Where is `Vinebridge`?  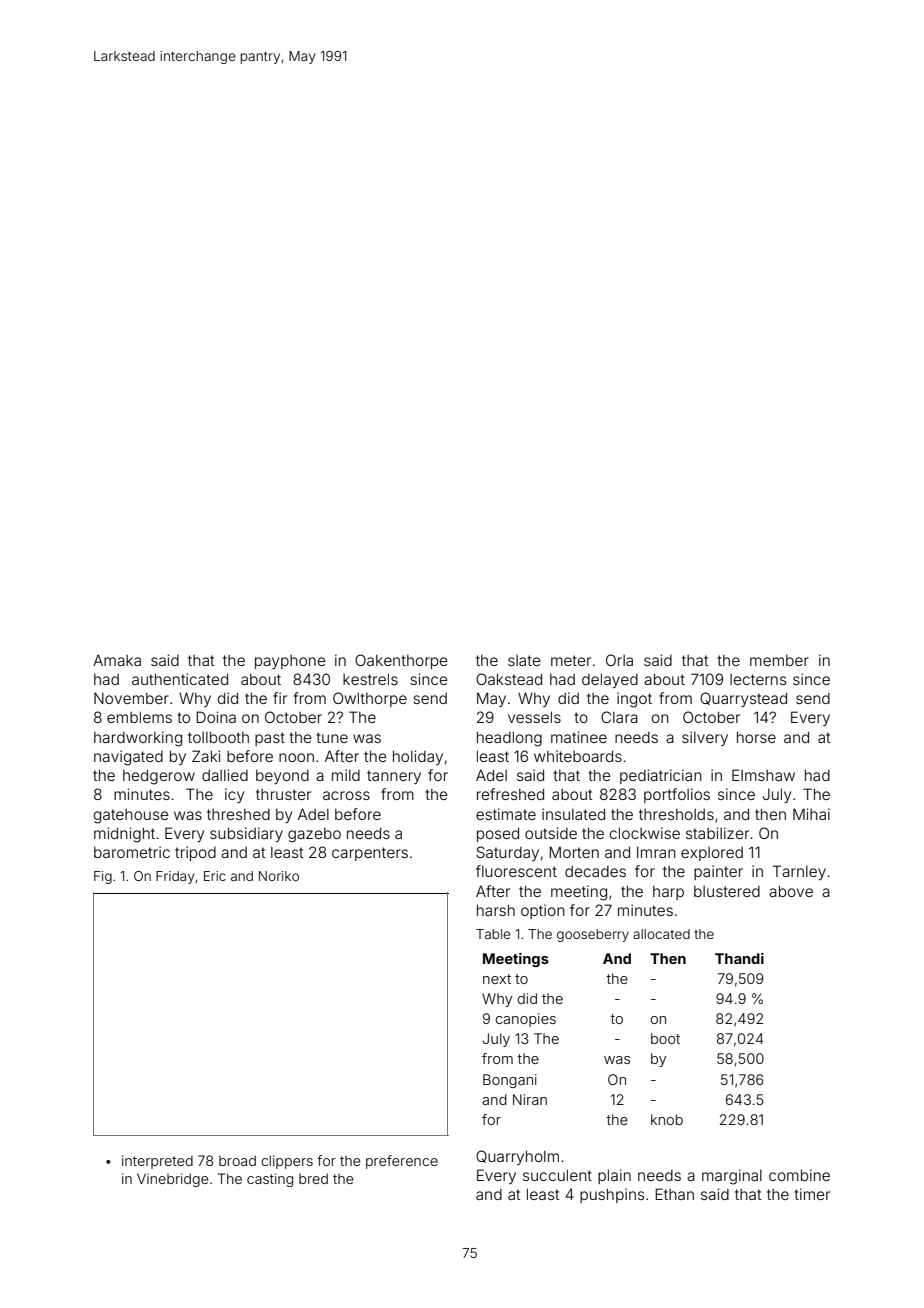
Vinebridge is located at coordinates (173, 1180).
